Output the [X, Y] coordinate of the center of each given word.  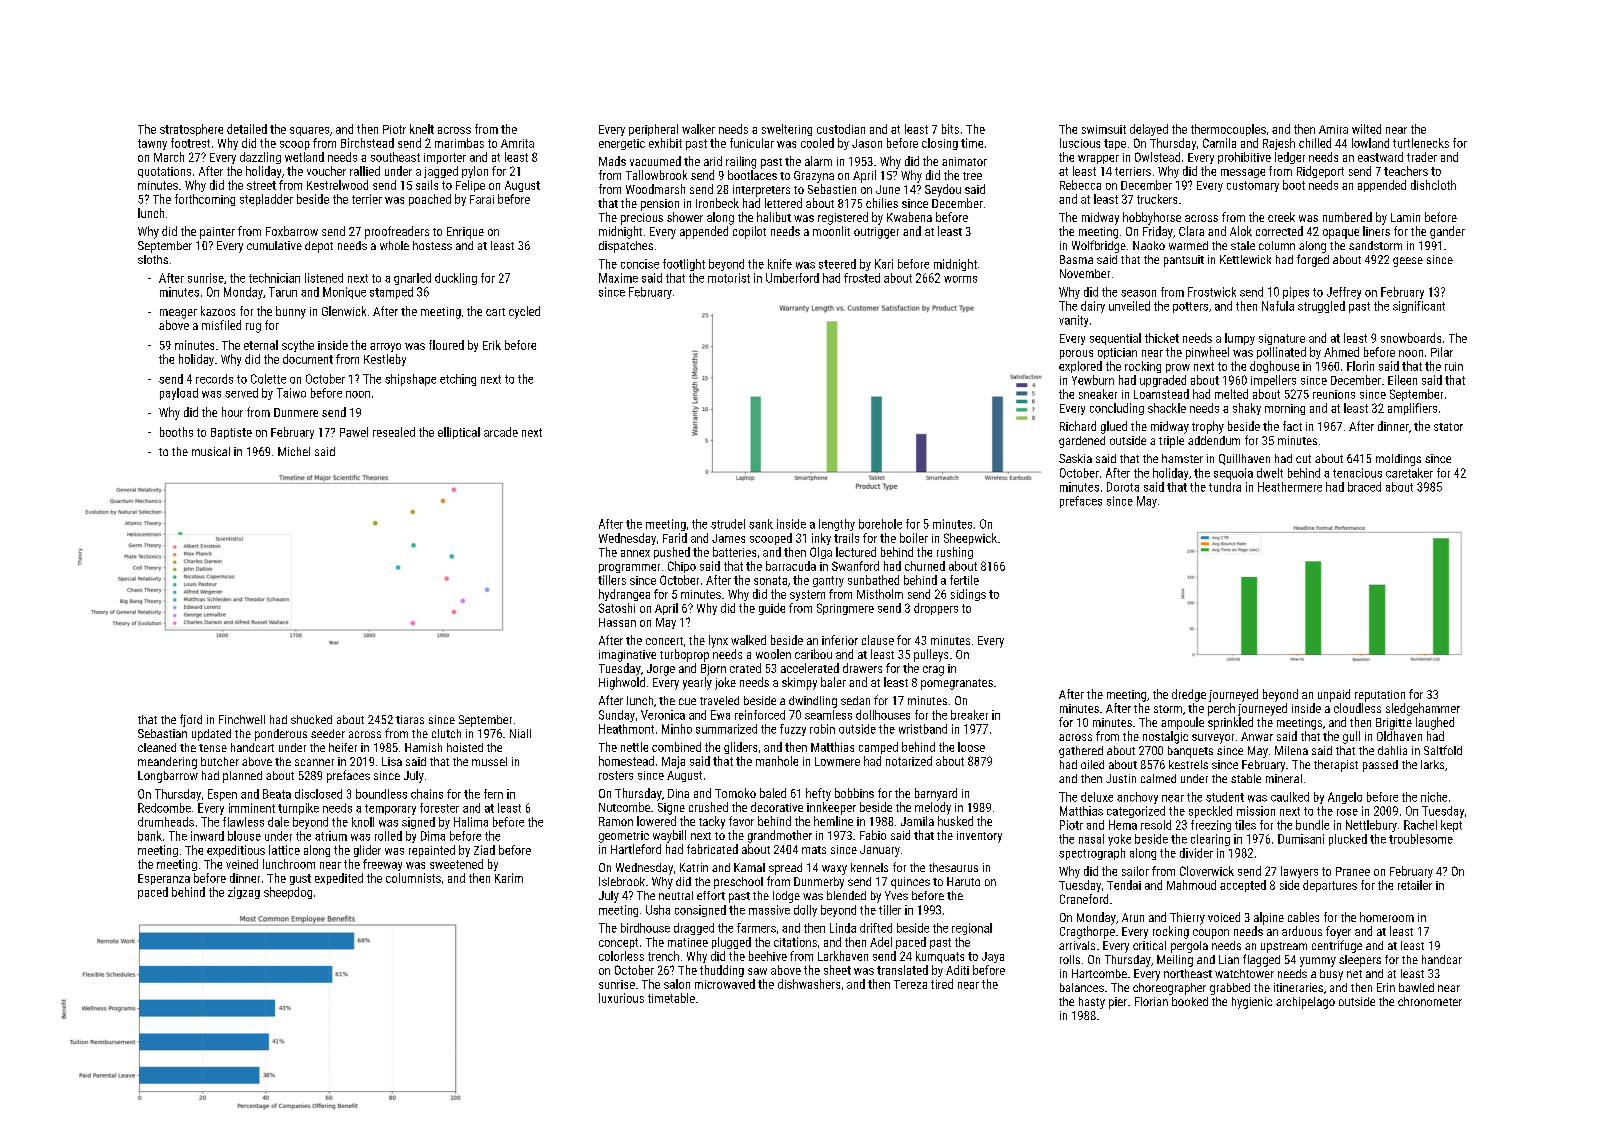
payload [179, 394]
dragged [694, 929]
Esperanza [164, 879]
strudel [728, 524]
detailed [247, 129]
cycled [524, 312]
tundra [1225, 487]
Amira [1333, 129]
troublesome [1421, 839]
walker [698, 129]
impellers [1273, 381]
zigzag [244, 893]
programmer [629, 568]
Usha [658, 910]
